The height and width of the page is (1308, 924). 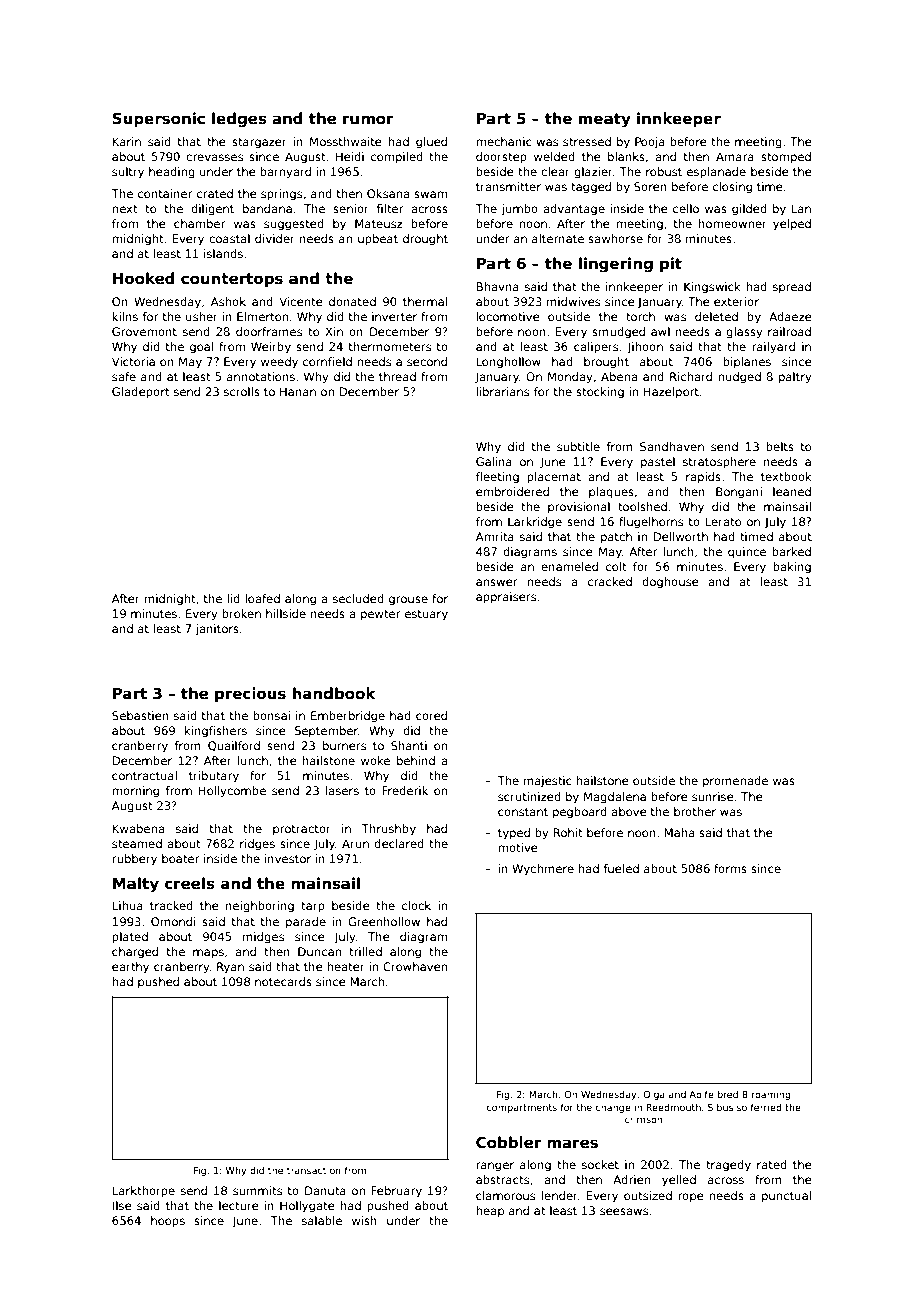 I want to click on ridges, so click(x=257, y=845).
